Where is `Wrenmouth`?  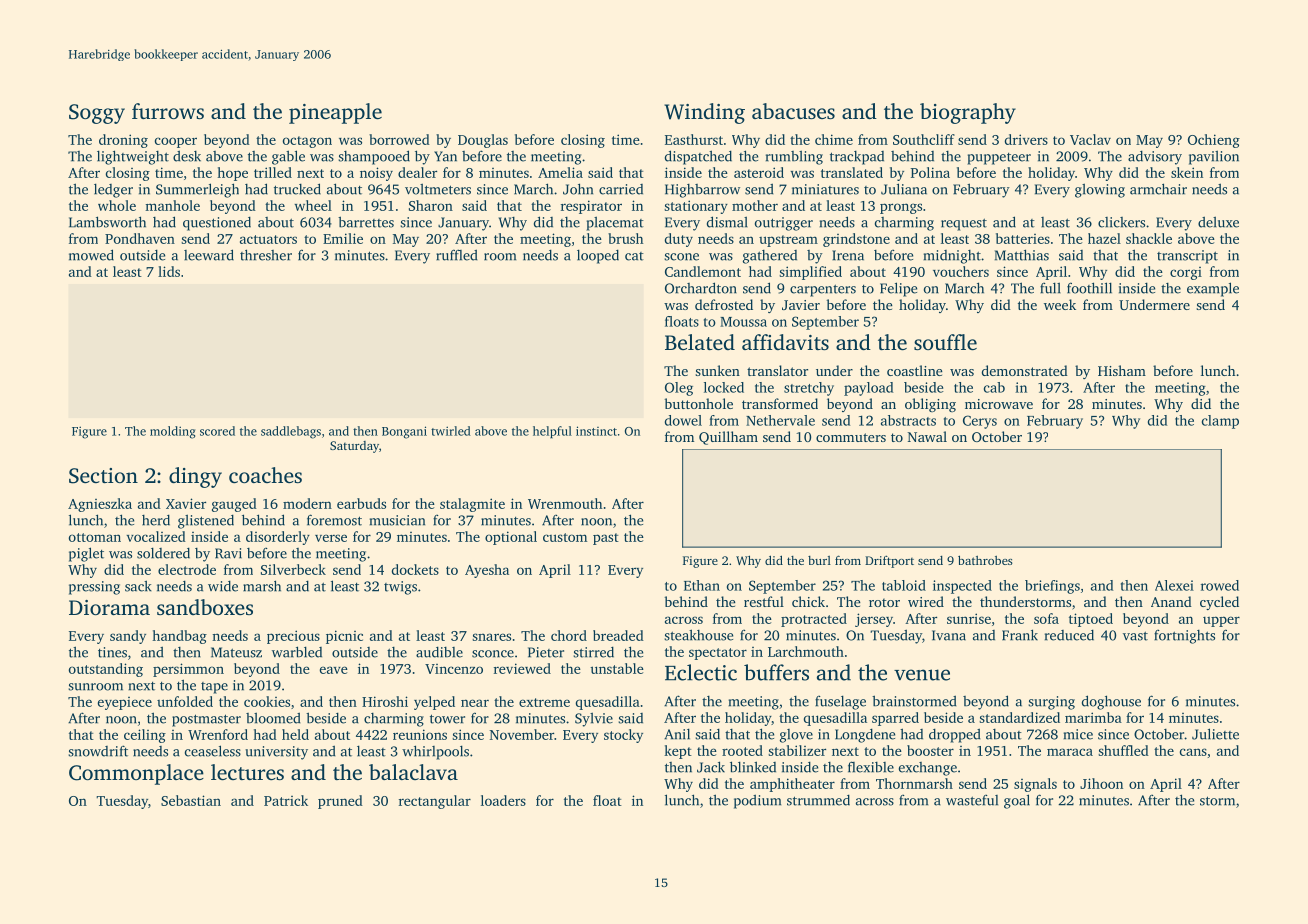 Wrenmouth is located at coordinates (565, 503).
